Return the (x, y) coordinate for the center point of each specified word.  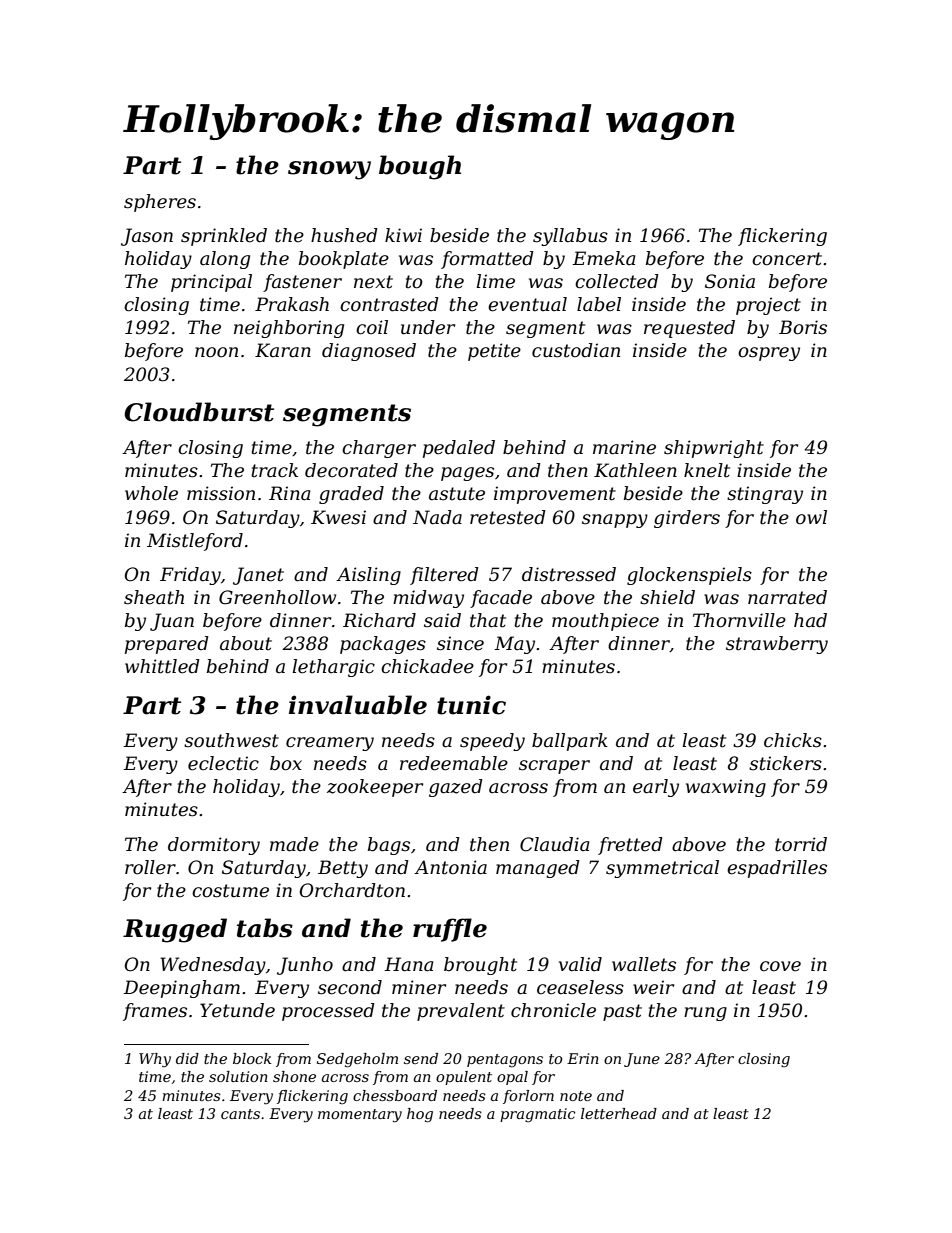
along (225, 260)
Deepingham (181, 989)
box (286, 763)
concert (787, 259)
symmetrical (662, 869)
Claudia (554, 844)
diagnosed (369, 352)
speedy (492, 742)
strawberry (777, 645)
